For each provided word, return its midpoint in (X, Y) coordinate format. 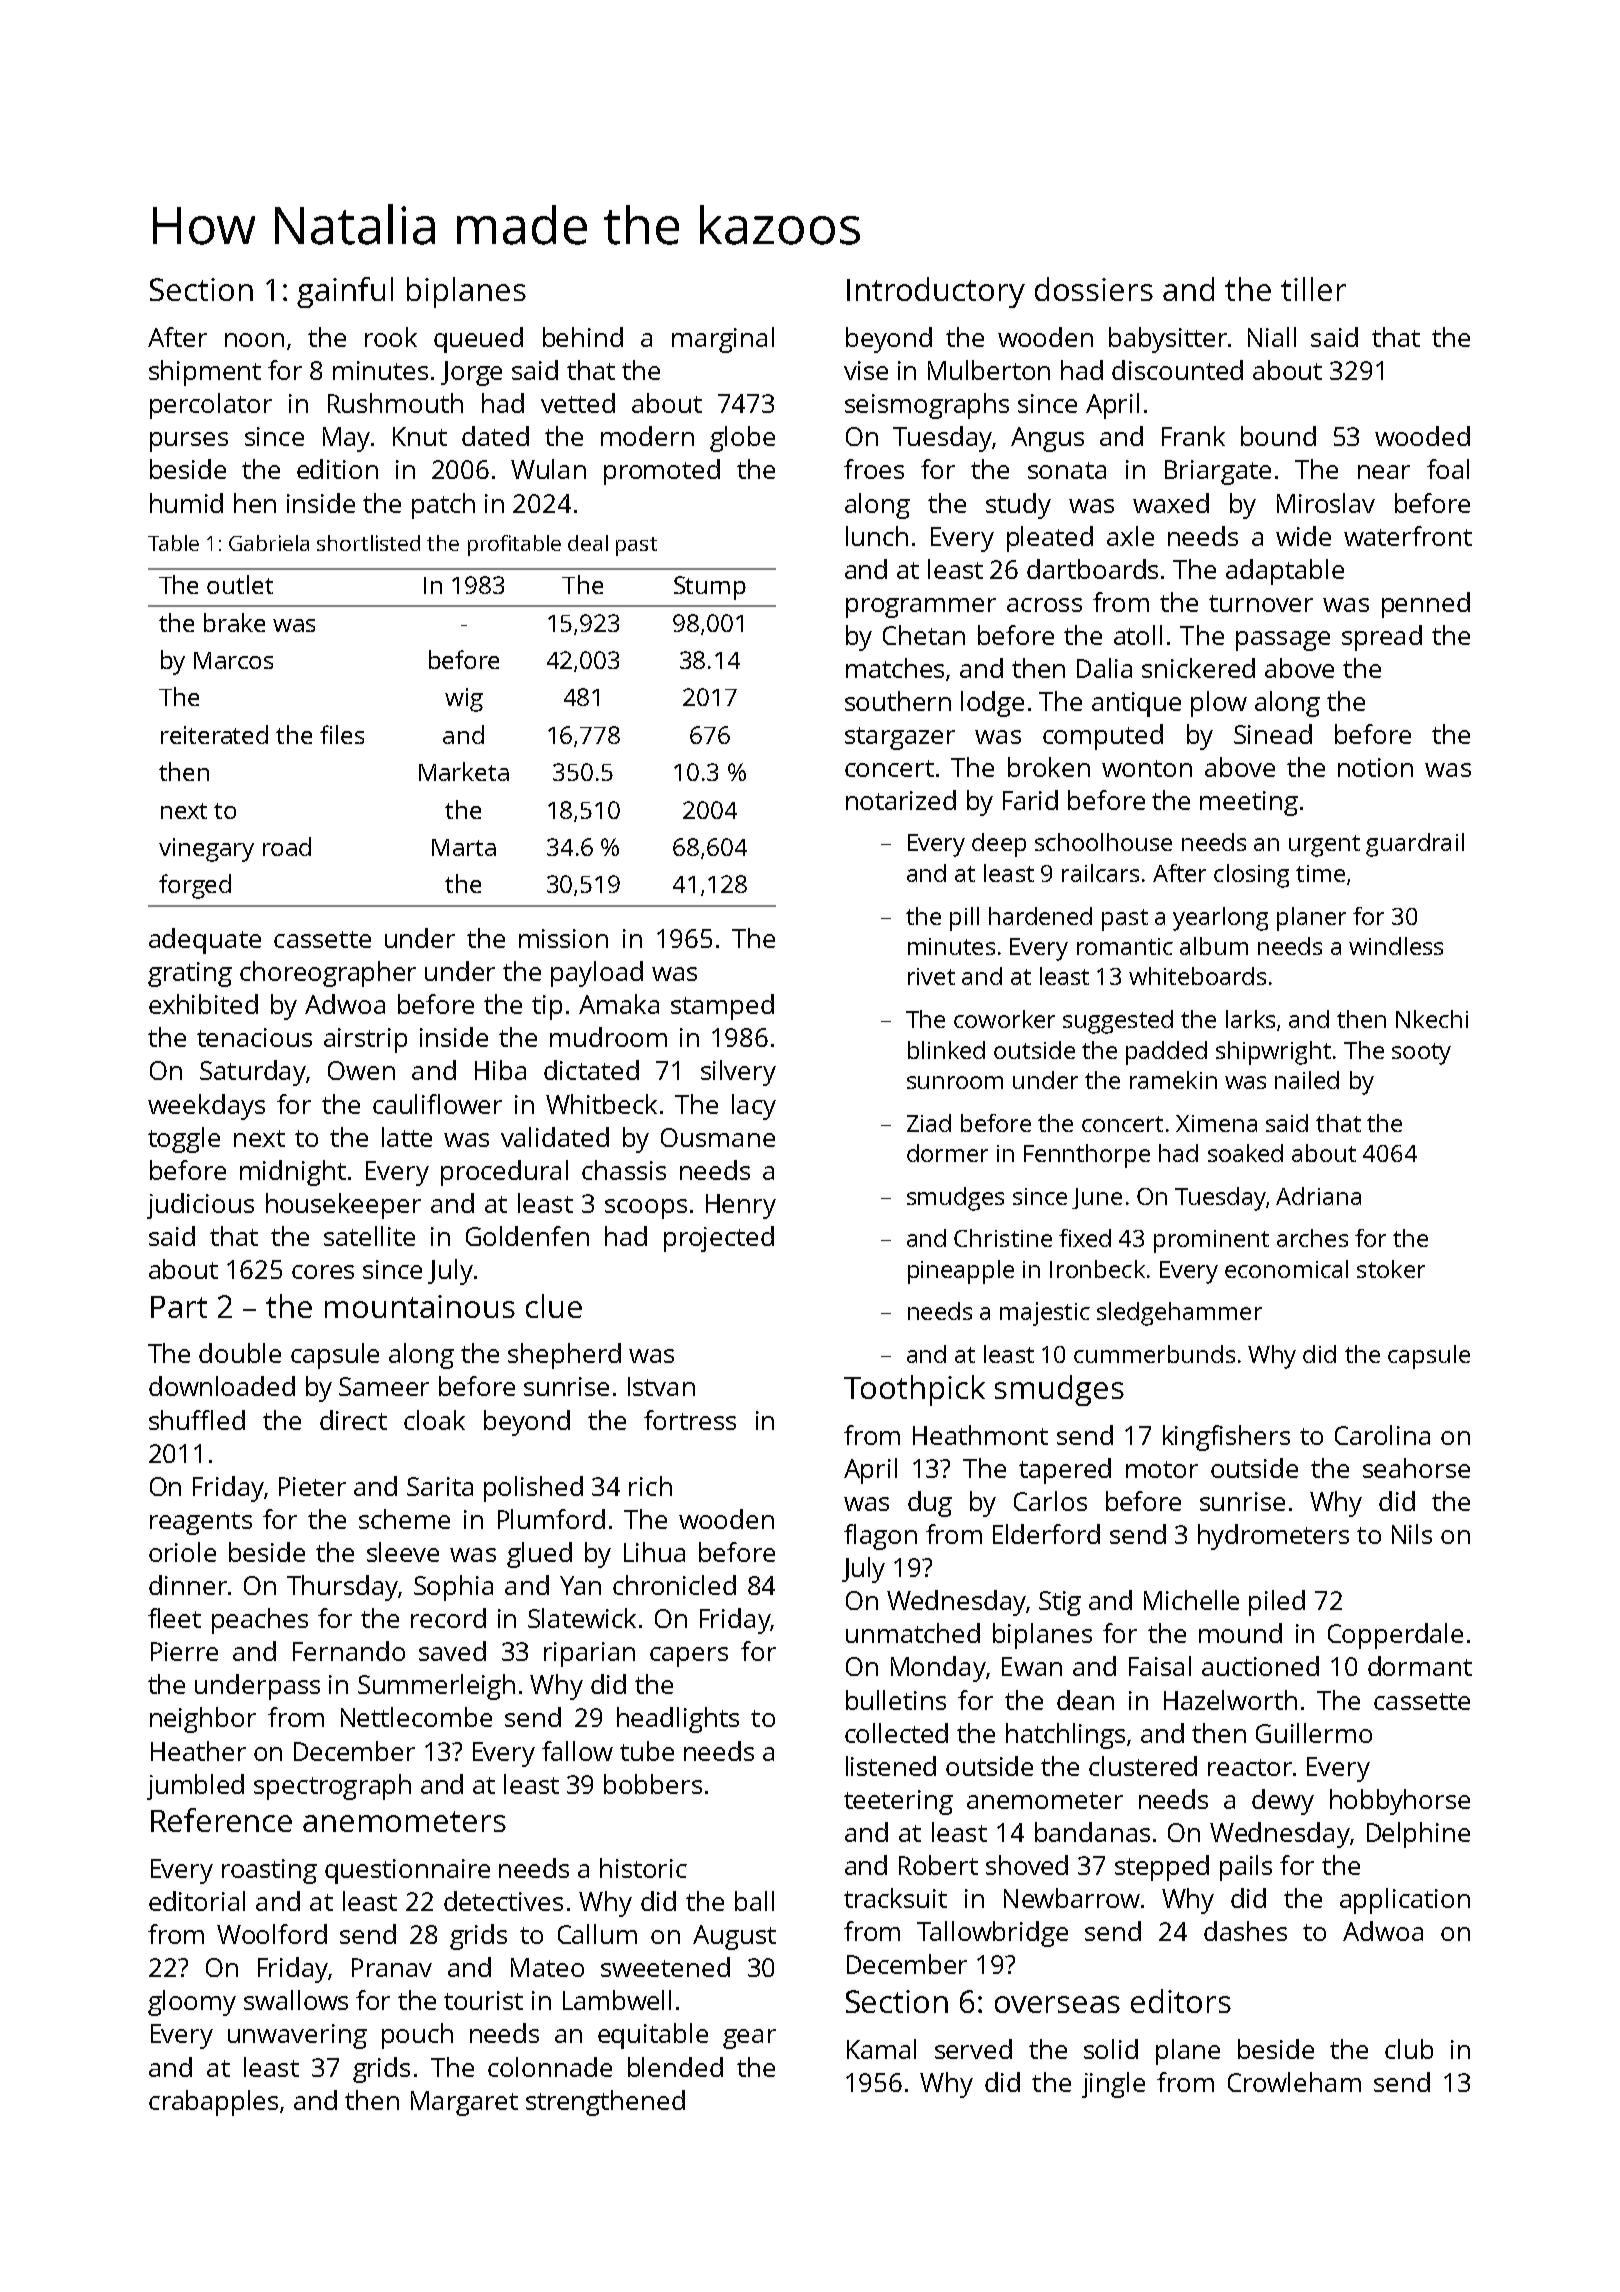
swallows (296, 2000)
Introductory (936, 292)
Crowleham (1294, 2082)
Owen (361, 1070)
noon (254, 340)
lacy (754, 1107)
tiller (1313, 289)
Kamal (881, 2049)
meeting (1249, 803)
